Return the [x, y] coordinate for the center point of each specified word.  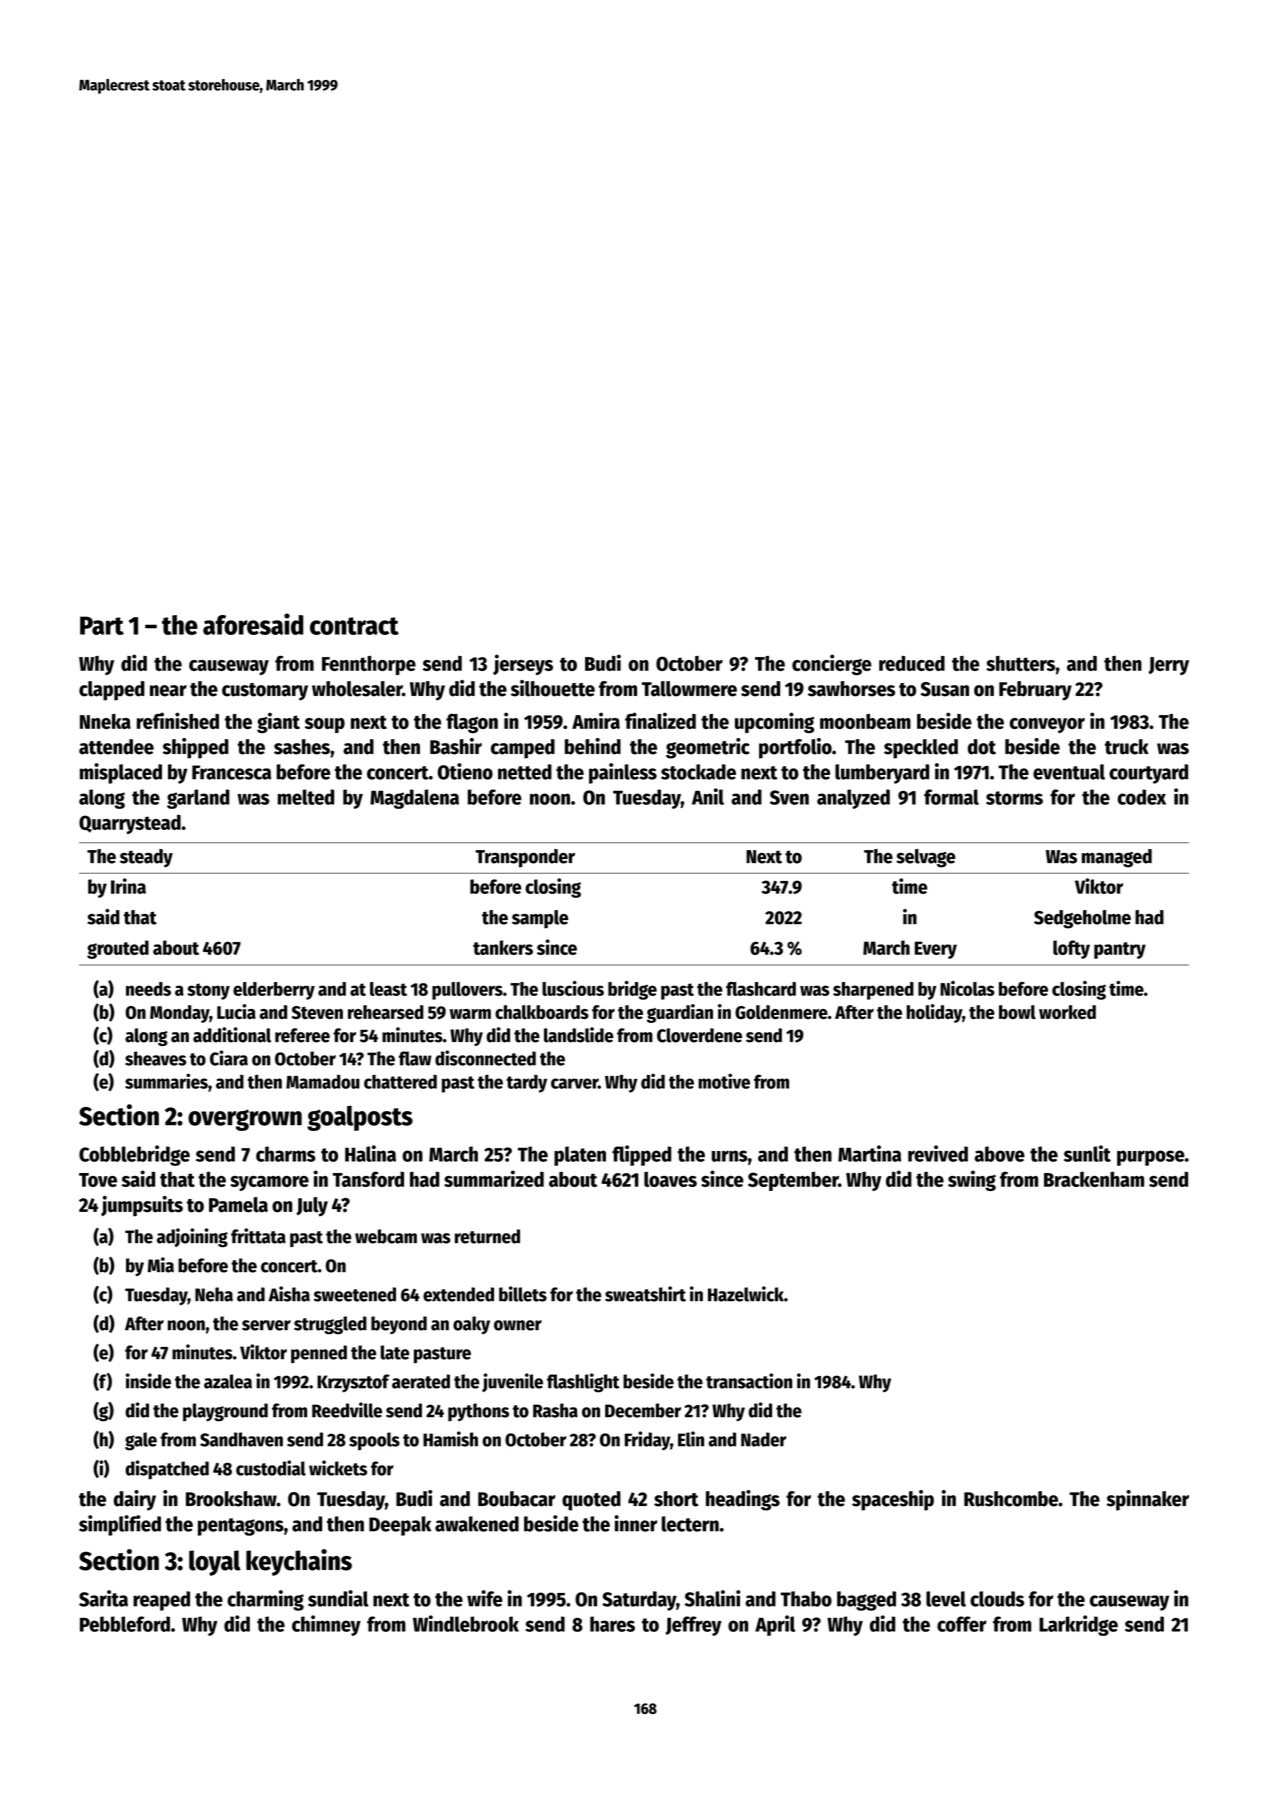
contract [354, 626]
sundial [338, 1598]
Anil [708, 796]
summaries [166, 1081]
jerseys [523, 664]
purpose [1151, 1158]
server [266, 1325]
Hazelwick [746, 1294]
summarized [494, 1178]
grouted [118, 949]
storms [1014, 798]
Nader [763, 1439]
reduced [912, 663]
